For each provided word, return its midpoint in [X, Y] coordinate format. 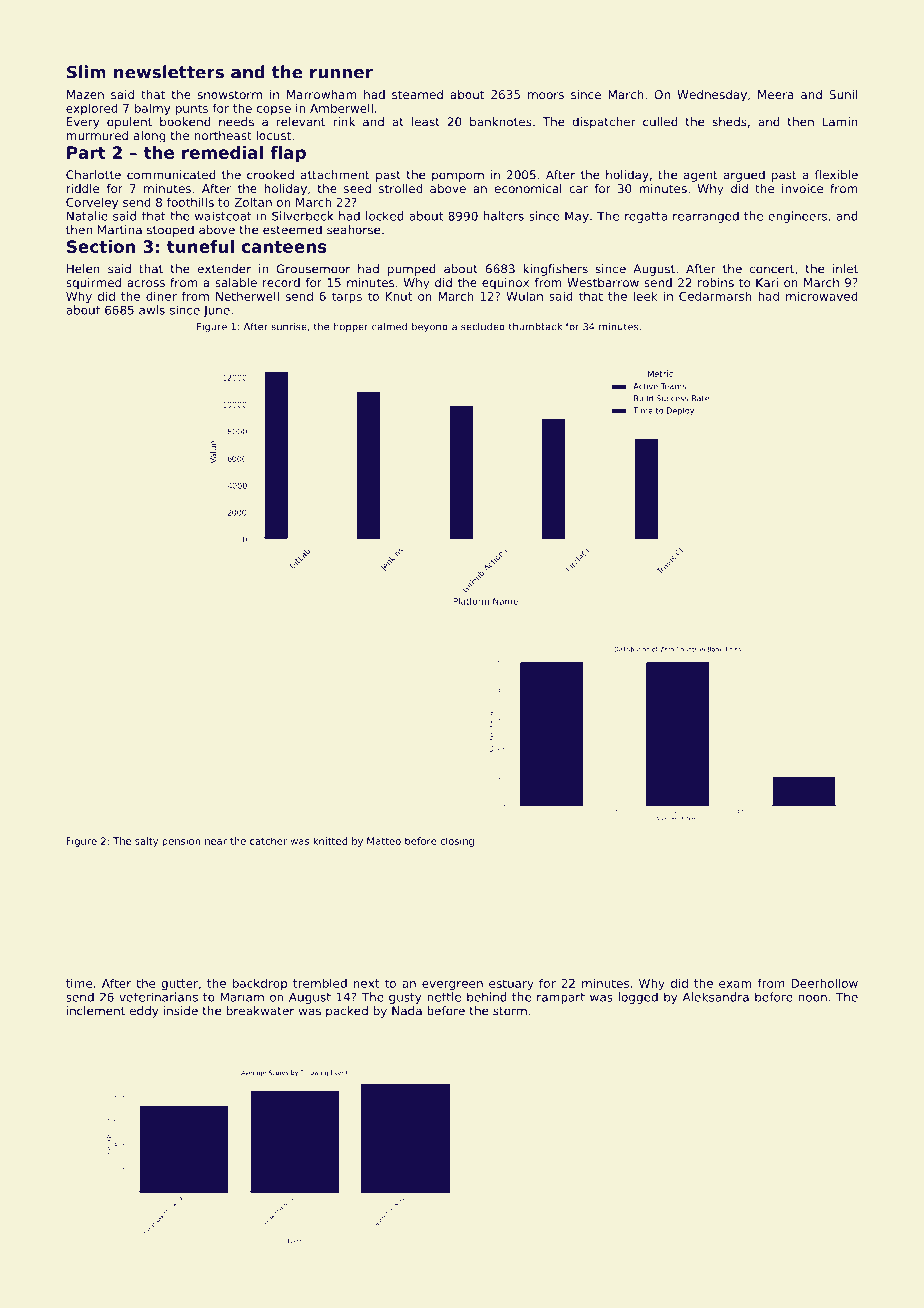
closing [457, 842]
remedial [222, 152]
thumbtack [535, 327]
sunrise [289, 326]
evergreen [452, 985]
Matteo [384, 841]
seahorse [353, 230]
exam [735, 984]
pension [181, 842]
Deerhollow [824, 983]
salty [146, 842]
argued [744, 176]
